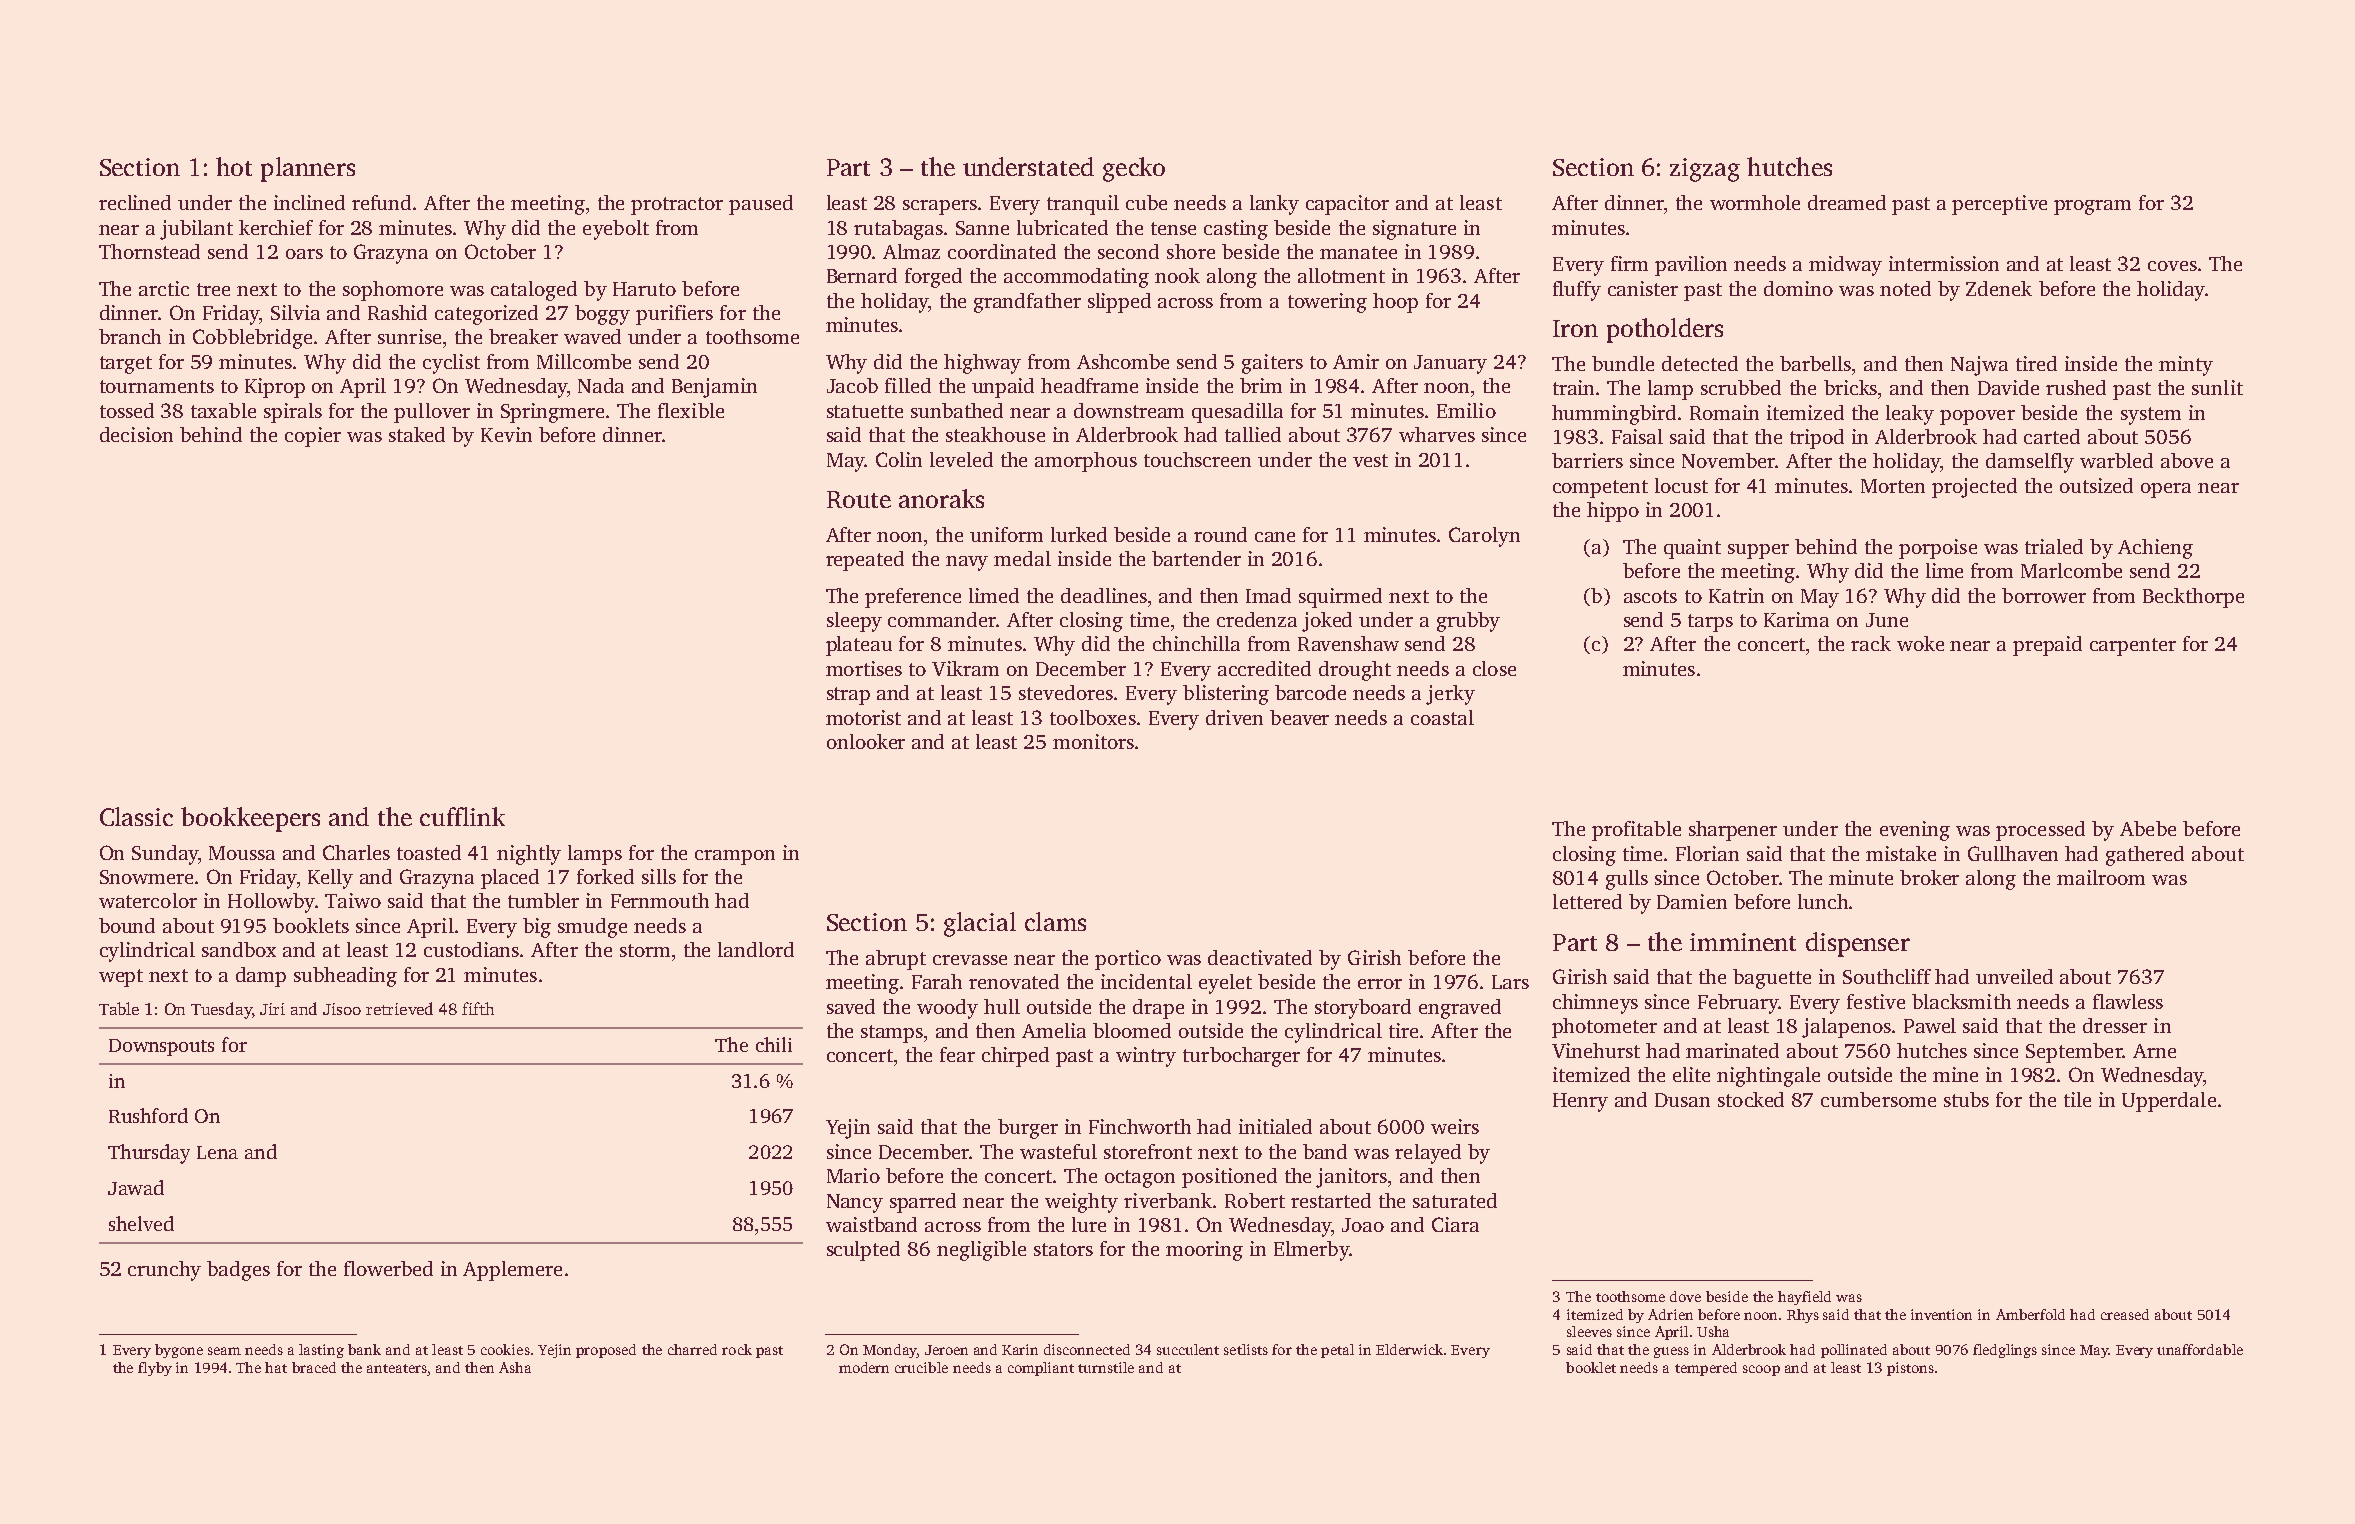 The height and width of the image is (1524, 2355). What do you see at coordinates (1468, 622) in the image?
I see `grubby` at bounding box center [1468, 622].
